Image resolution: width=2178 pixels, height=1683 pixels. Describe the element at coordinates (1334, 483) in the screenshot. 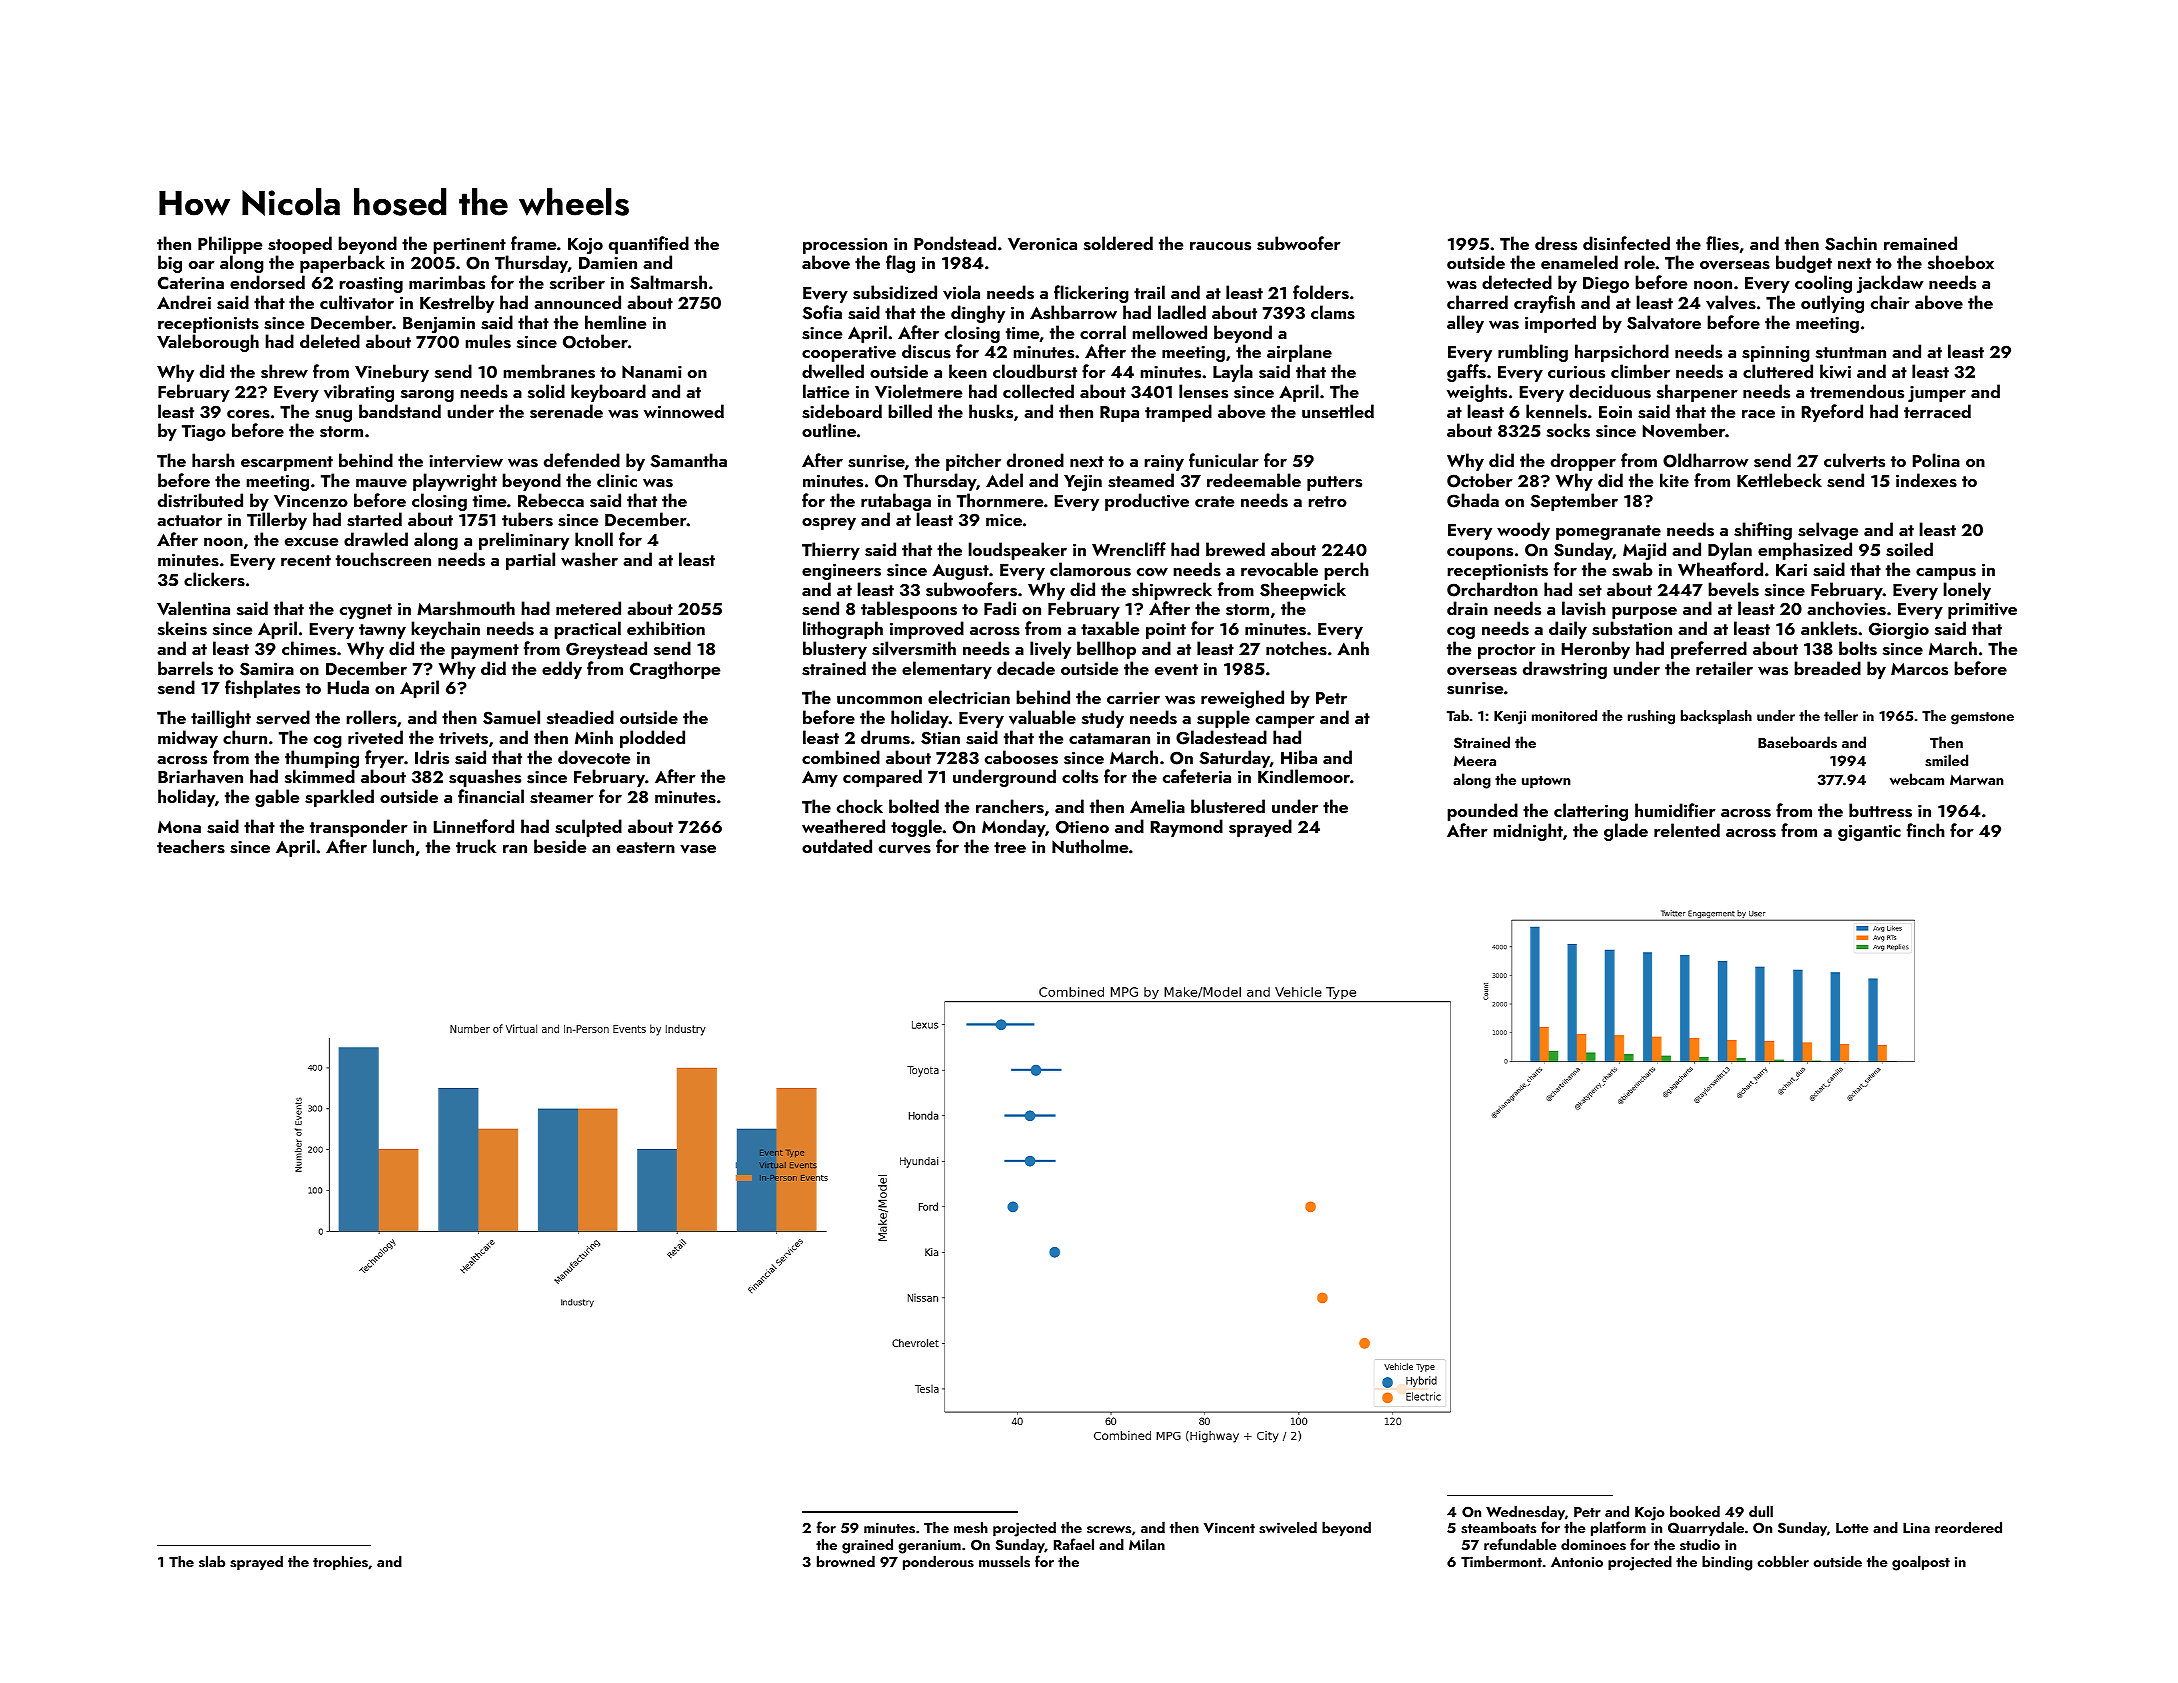

I see `putters` at that location.
